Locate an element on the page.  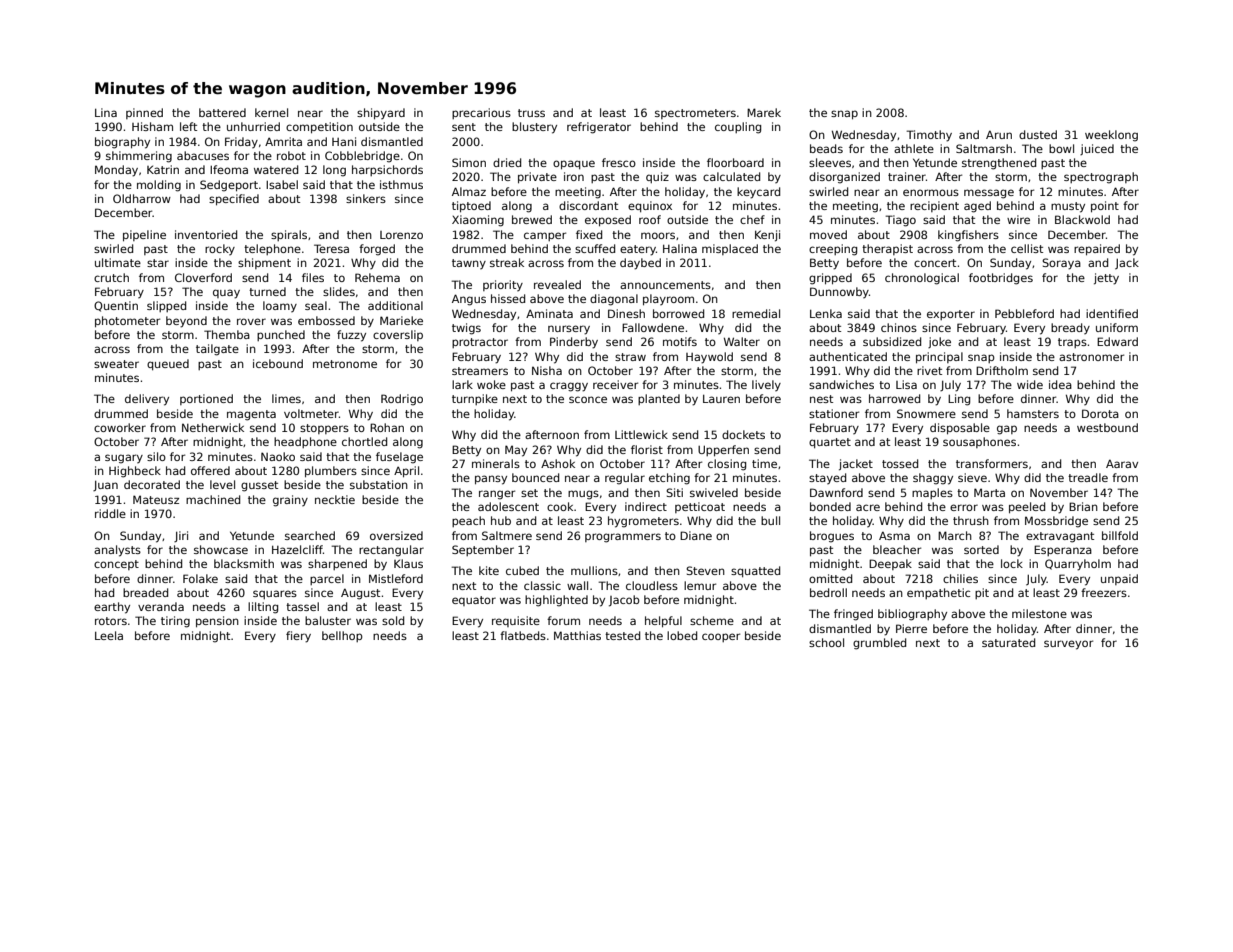
fiery is located at coordinates (298, 637).
